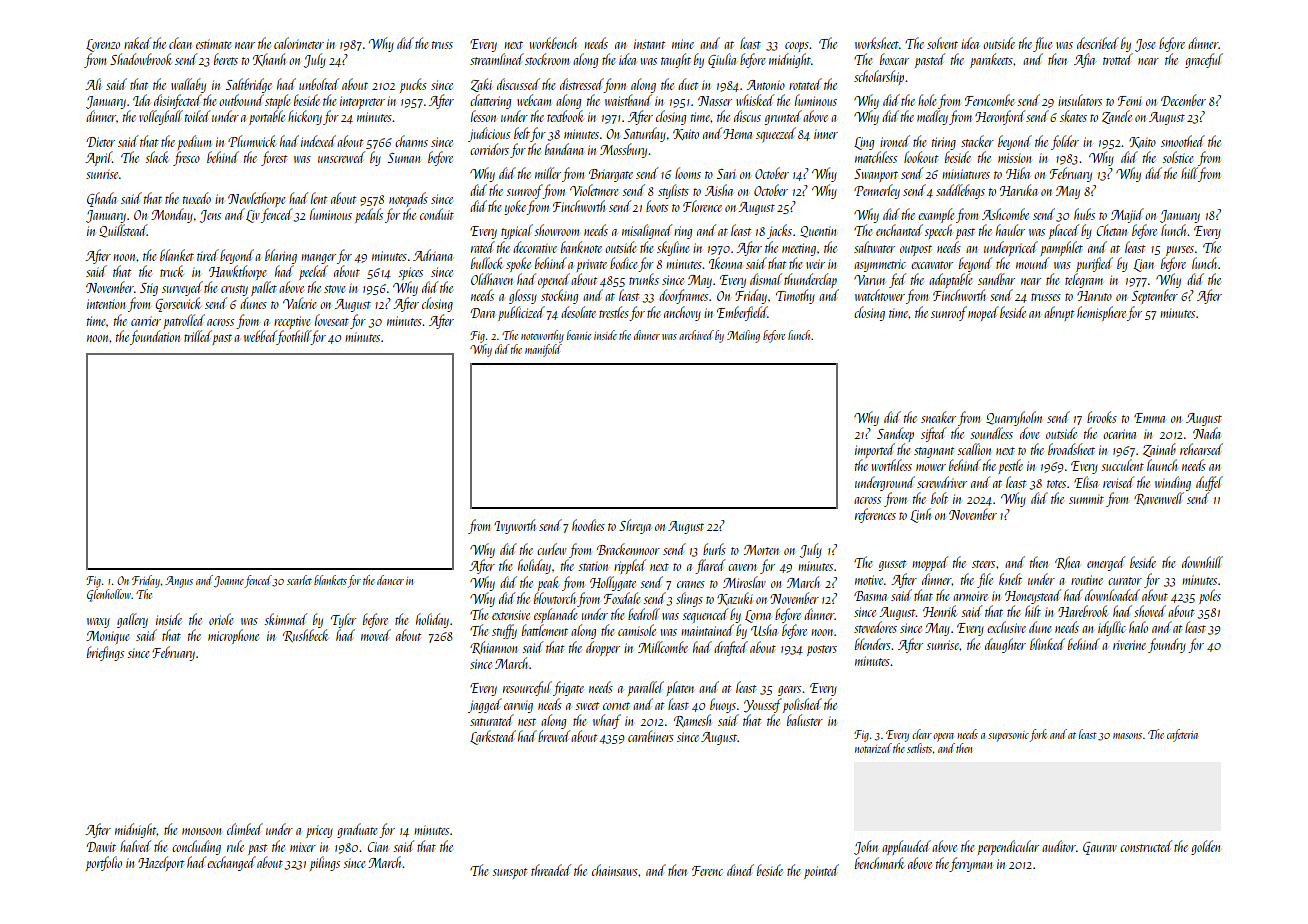  What do you see at coordinates (103, 45) in the screenshot?
I see `Lorenzo` at bounding box center [103, 45].
